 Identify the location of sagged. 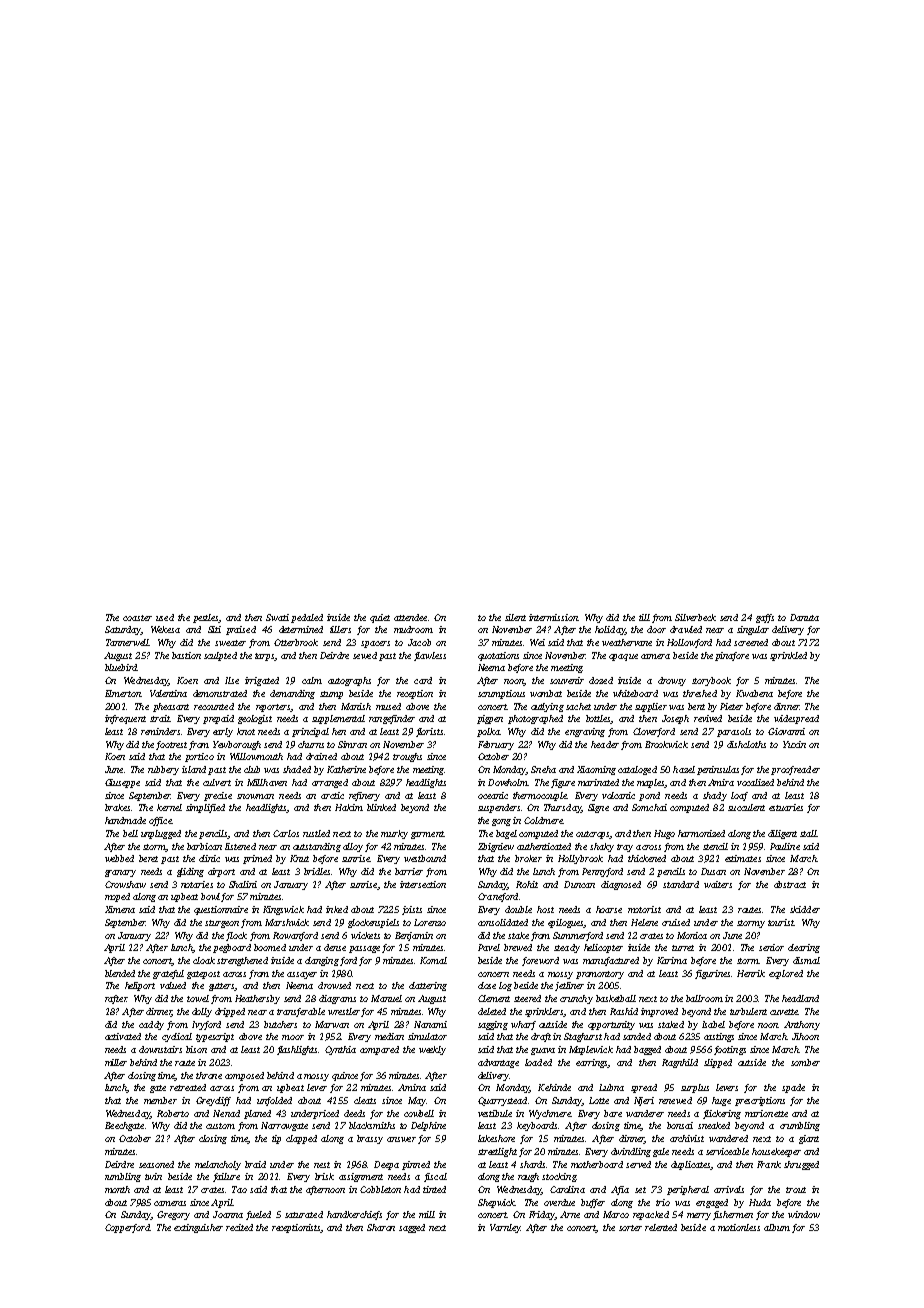
(412, 1228).
